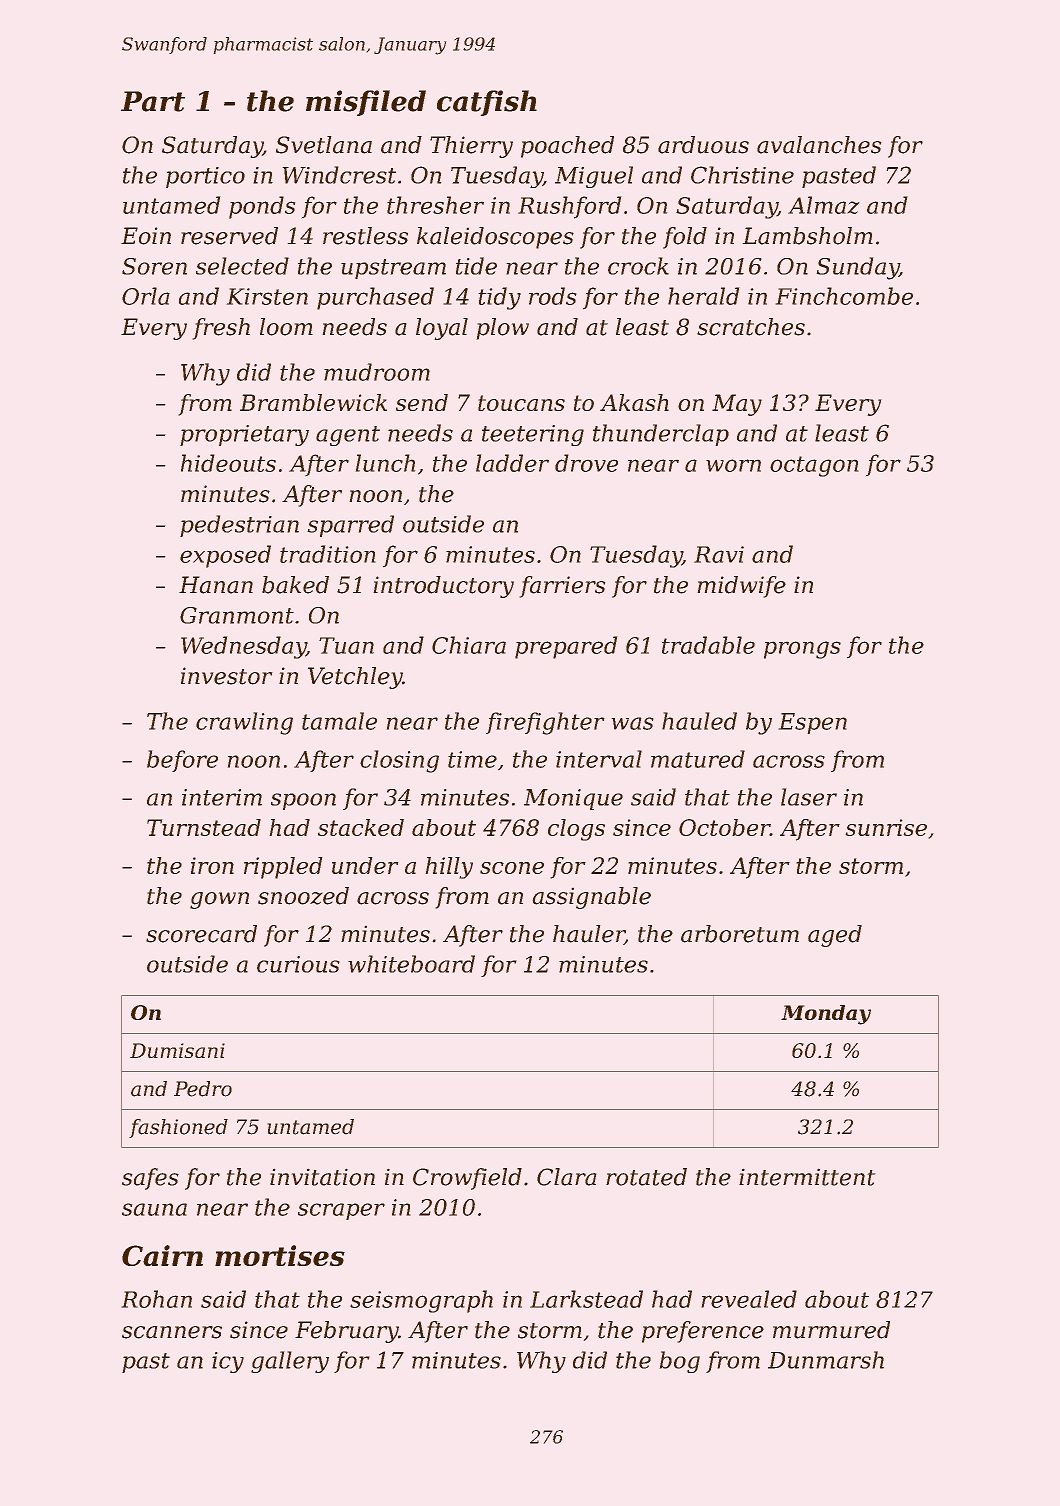 Image resolution: width=1060 pixels, height=1506 pixels. I want to click on February, so click(347, 1332).
